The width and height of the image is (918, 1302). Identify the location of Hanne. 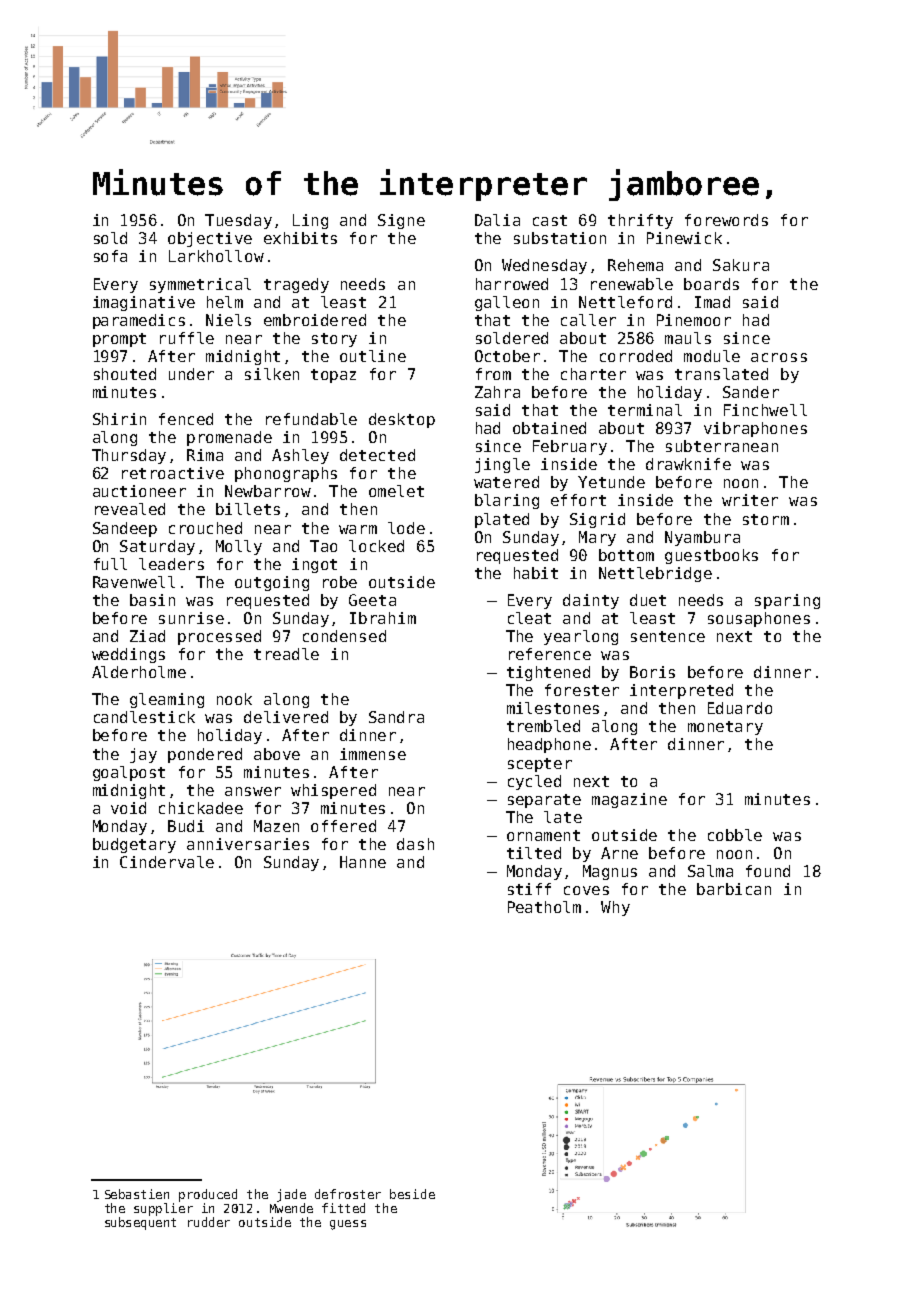
(363, 862).
